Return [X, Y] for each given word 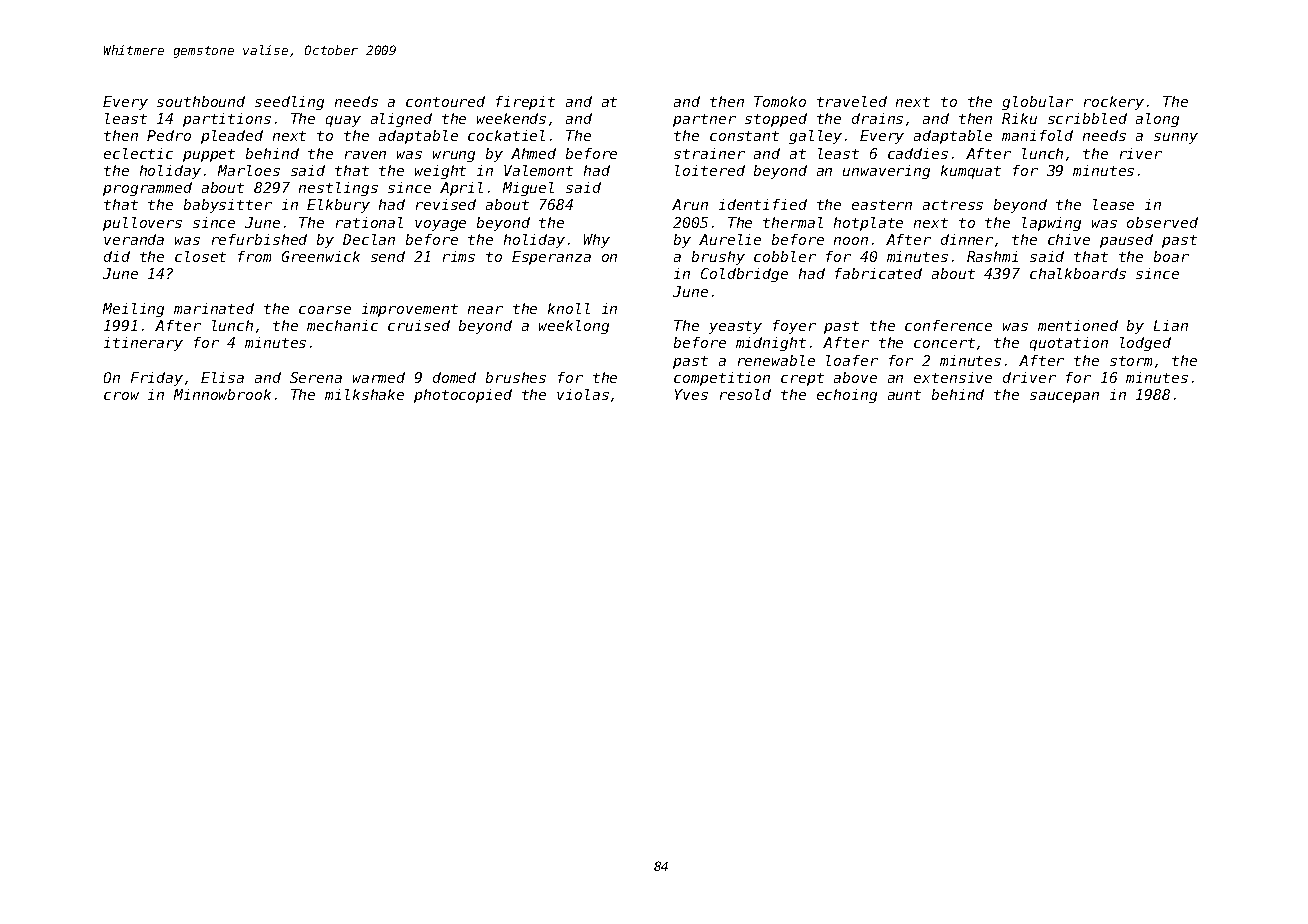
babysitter [228, 206]
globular [1037, 103]
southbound [201, 101]
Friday [157, 379]
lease [1113, 204]
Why [597, 241]
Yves [691, 394]
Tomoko [780, 101]
